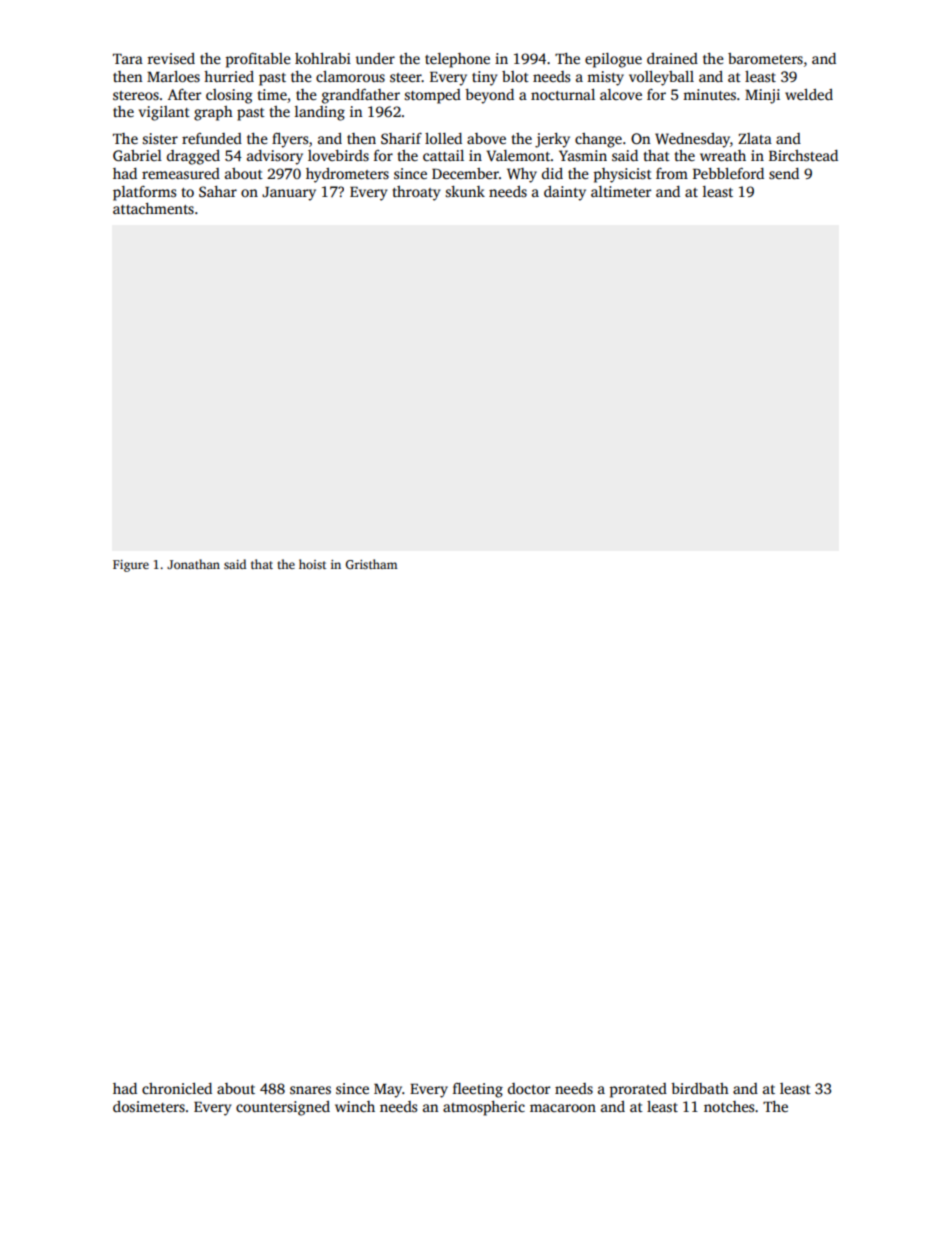 This screenshot has width=952, height=1233. Describe the element at coordinates (371, 564) in the screenshot. I see `Gristham` at that location.
